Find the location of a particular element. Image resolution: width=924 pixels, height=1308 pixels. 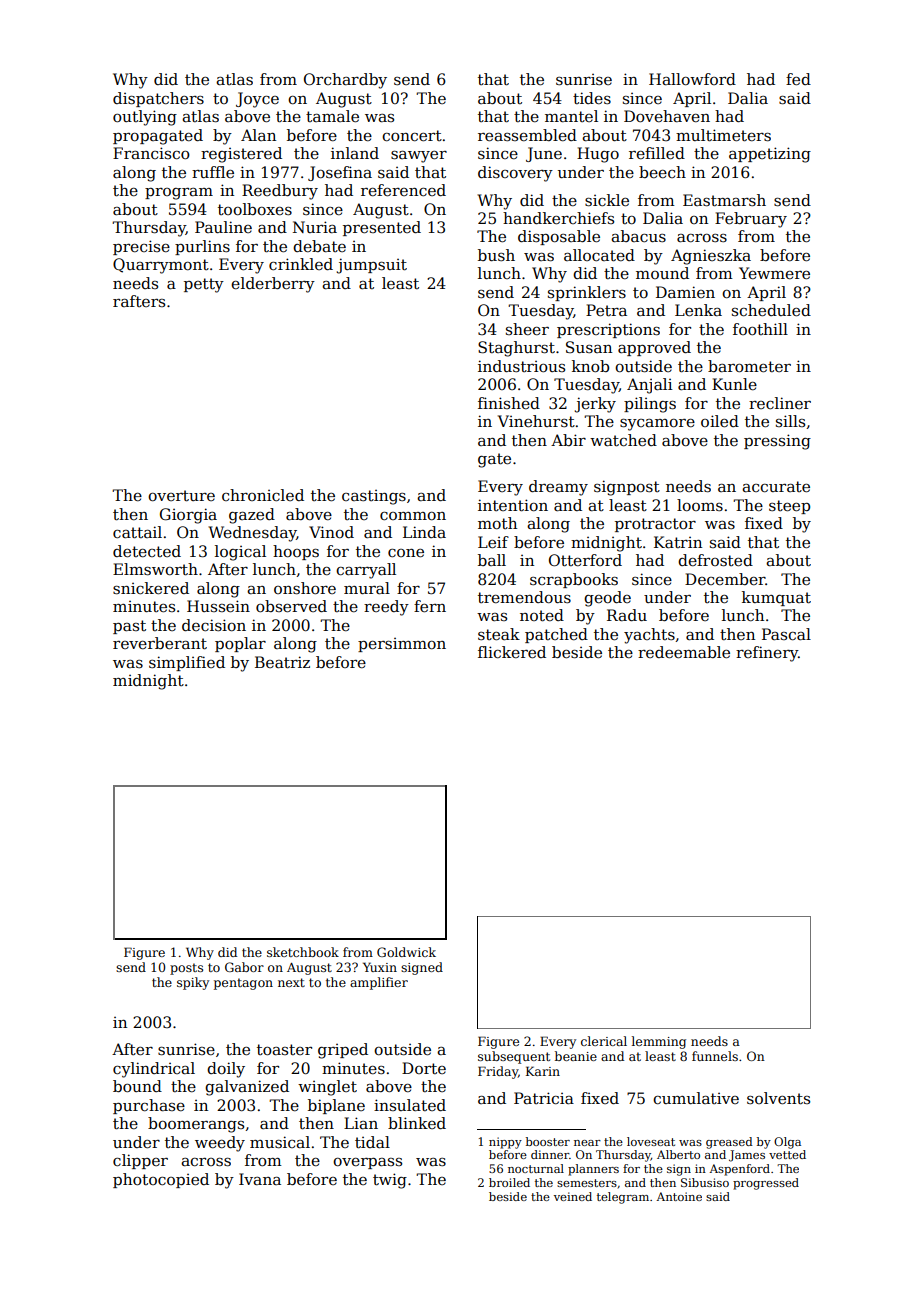

Hugo is located at coordinates (598, 155).
